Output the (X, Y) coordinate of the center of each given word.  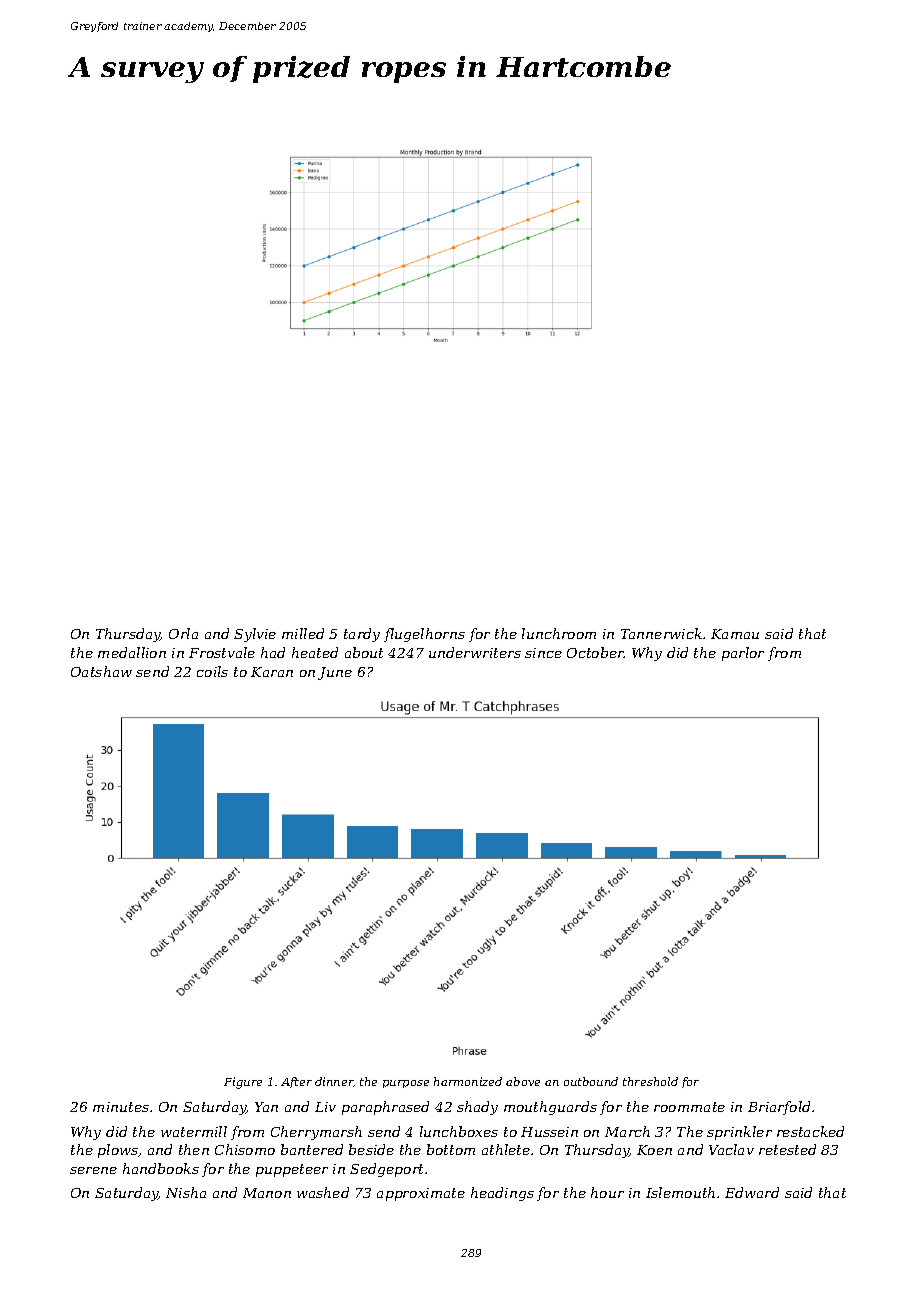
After (296, 1082)
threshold (650, 1081)
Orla (183, 633)
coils (212, 671)
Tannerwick (661, 633)
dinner (334, 1081)
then (194, 1149)
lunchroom (559, 633)
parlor (743, 654)
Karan (272, 672)
